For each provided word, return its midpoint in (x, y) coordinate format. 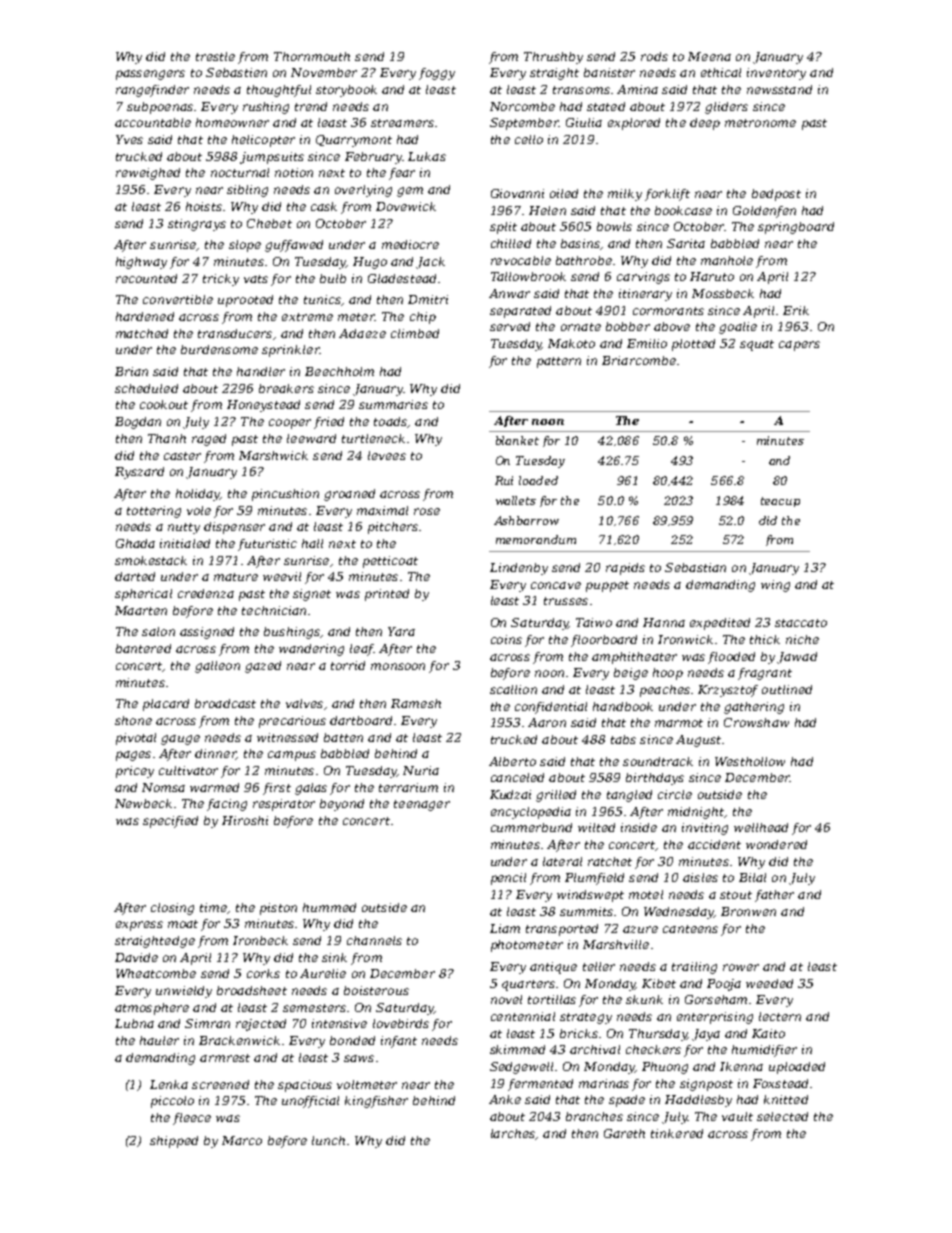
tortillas (552, 999)
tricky (221, 280)
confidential (551, 708)
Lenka (169, 1084)
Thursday (658, 1035)
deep (705, 124)
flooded (731, 658)
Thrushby (553, 58)
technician (274, 610)
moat (183, 924)
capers (799, 346)
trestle (215, 56)
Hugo (370, 263)
